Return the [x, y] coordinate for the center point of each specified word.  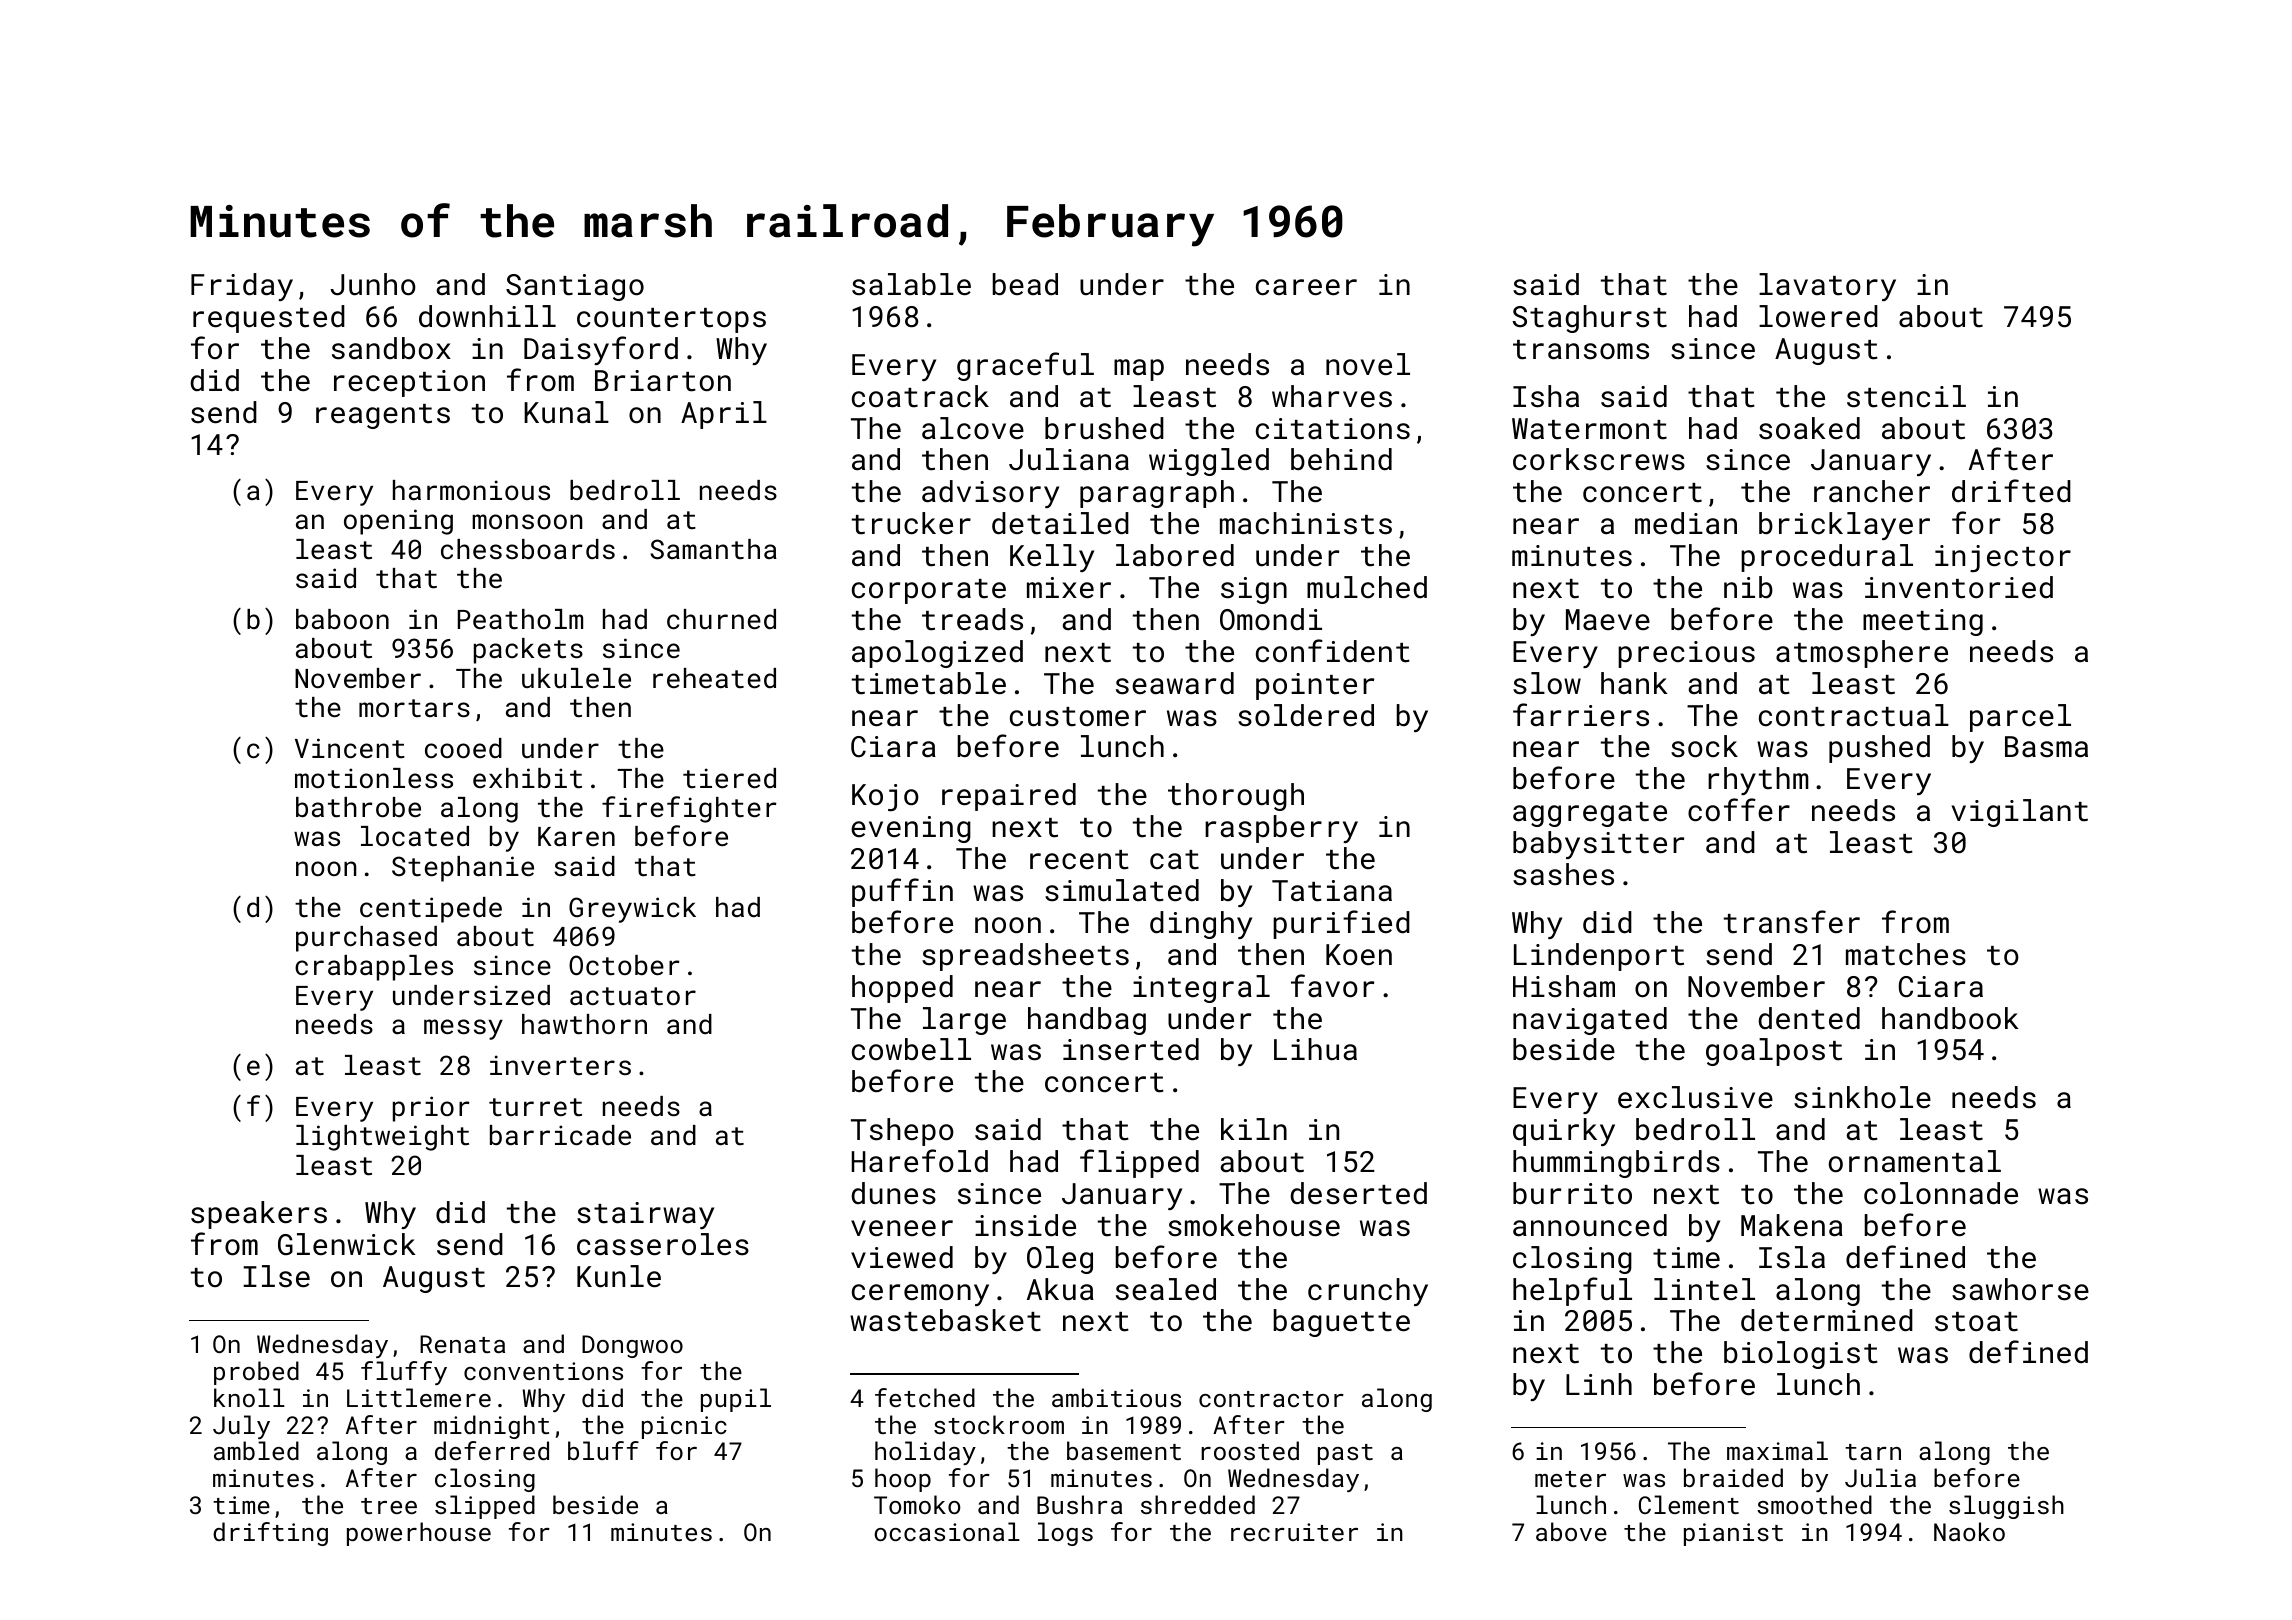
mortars [414, 708]
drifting [270, 1534]
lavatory [1827, 287]
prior [431, 1109]
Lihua [1315, 1049]
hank [1634, 683]
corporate [929, 591]
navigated [1590, 1021]
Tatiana [1332, 891]
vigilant [2020, 813]
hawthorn [584, 1024]
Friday [242, 287]
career [1306, 287]
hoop [903, 1480]
